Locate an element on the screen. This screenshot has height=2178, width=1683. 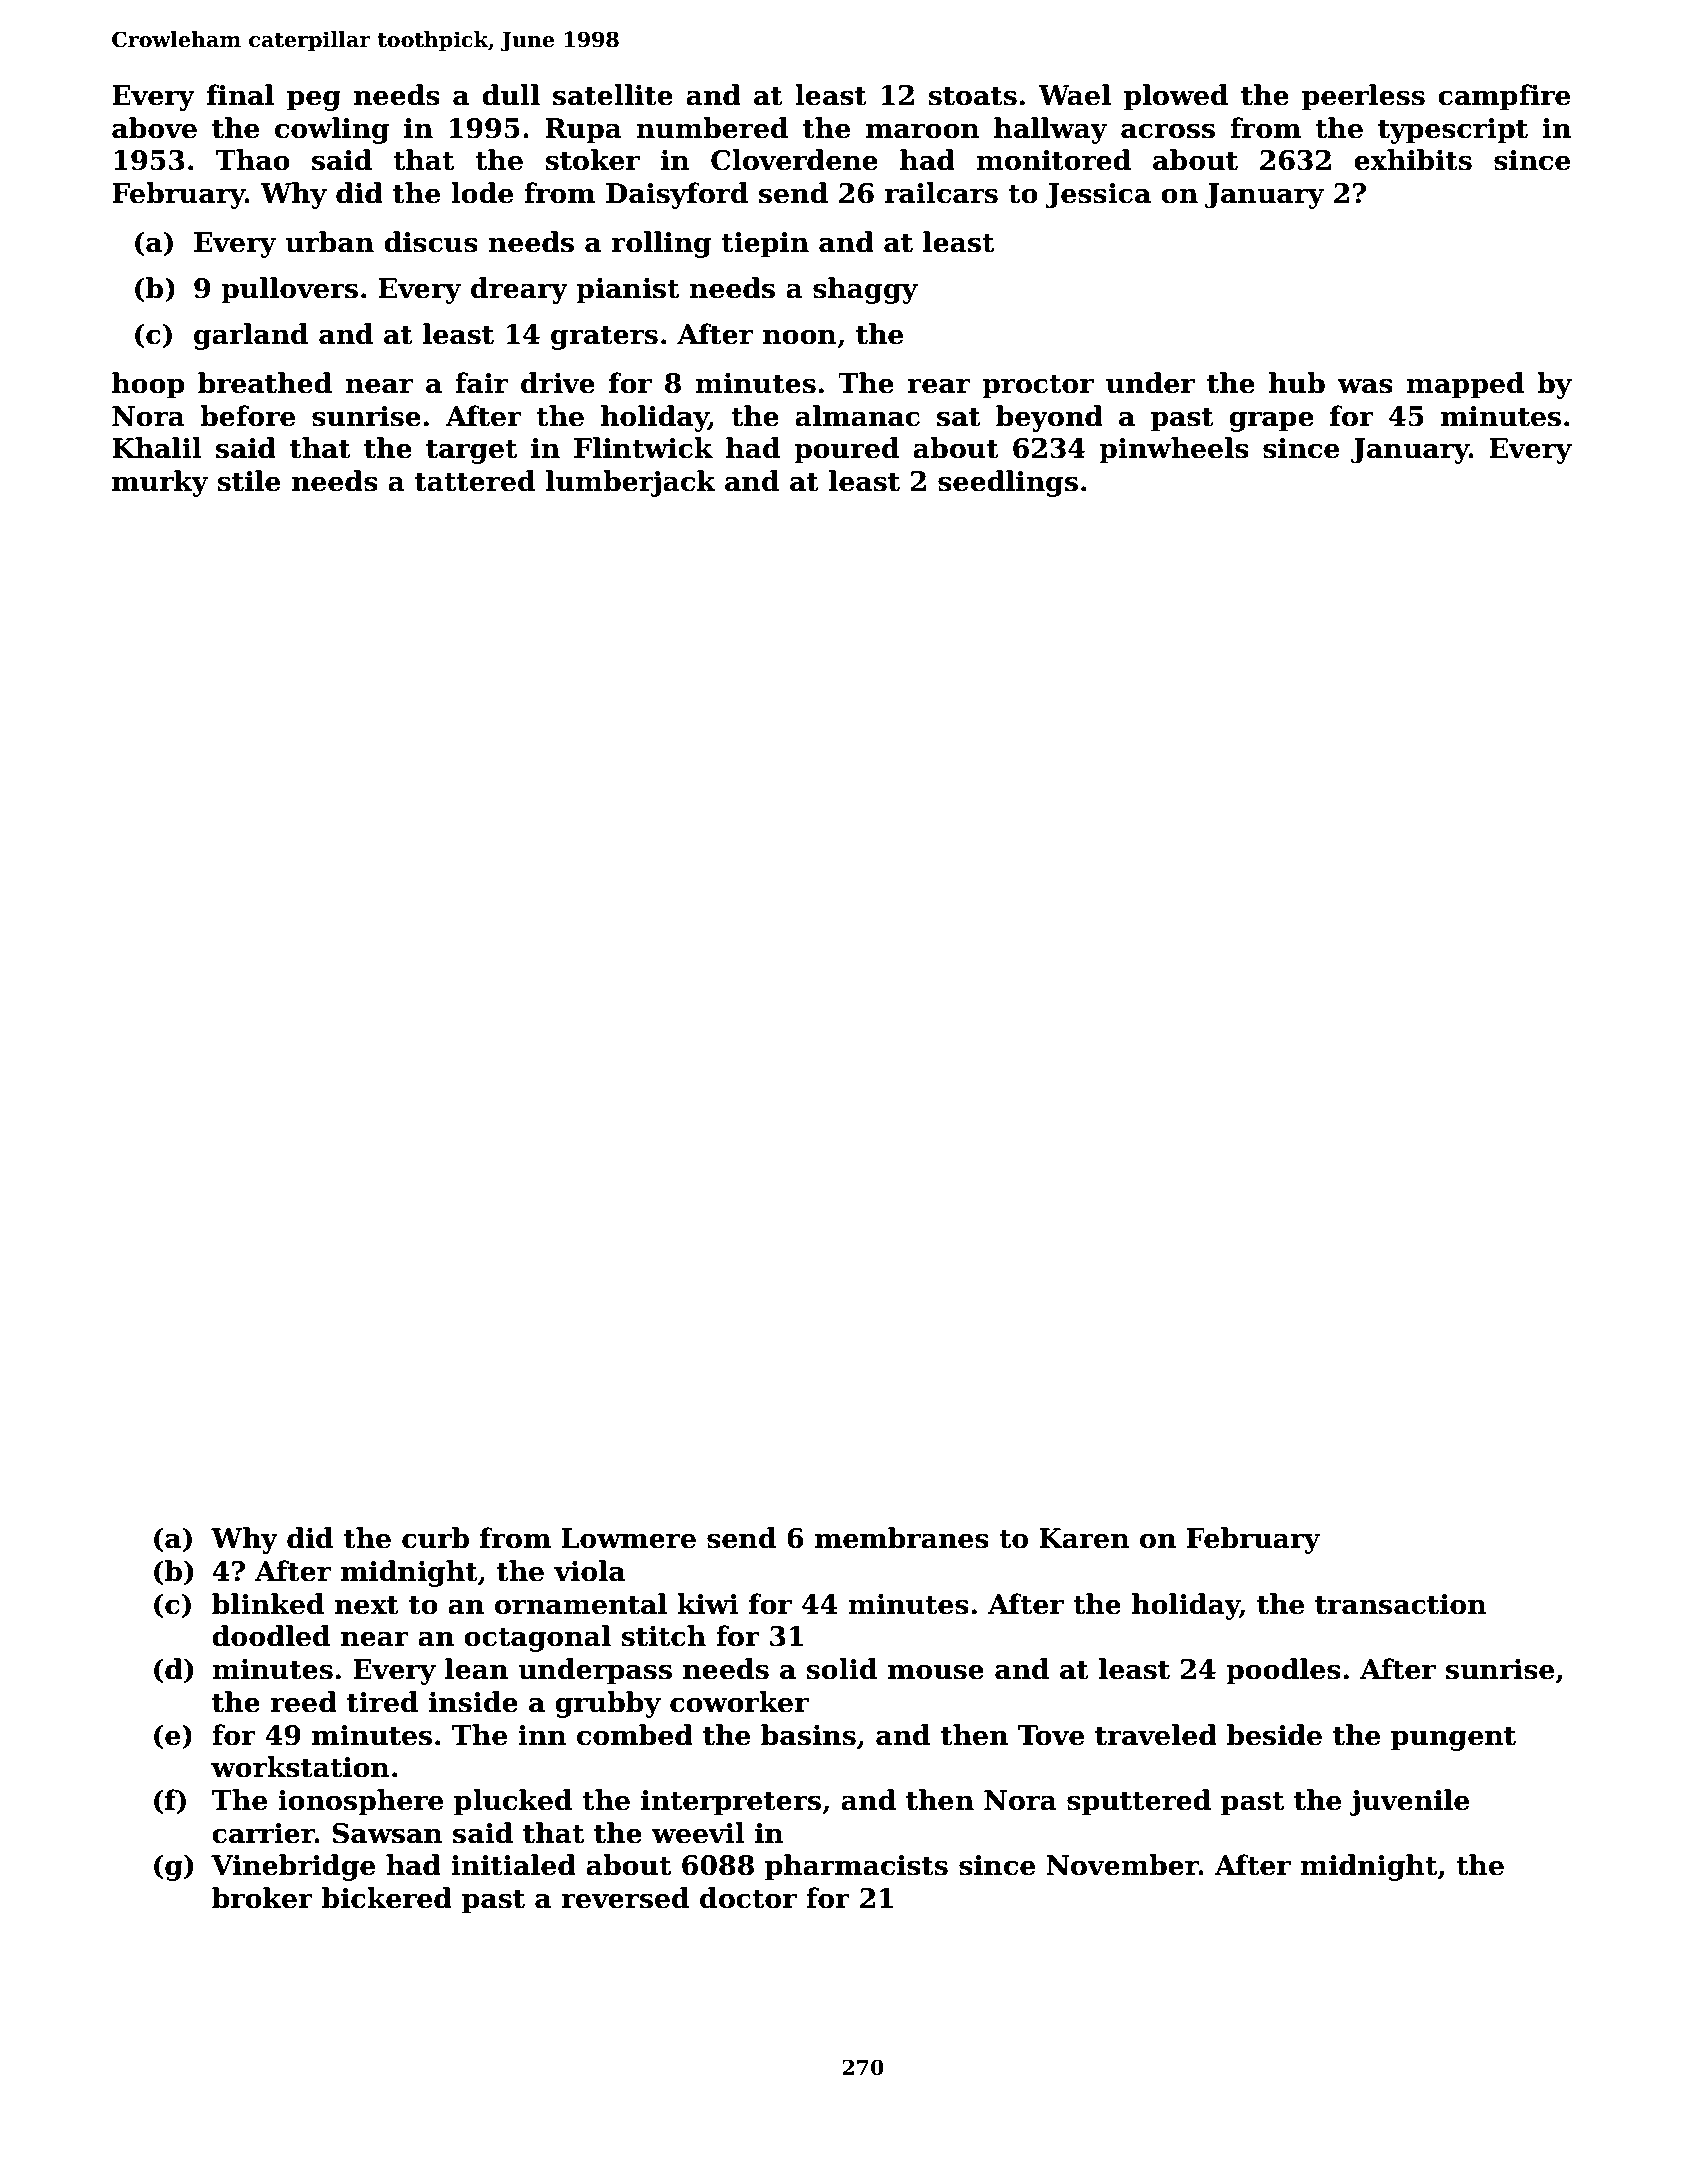
transaction is located at coordinates (1401, 1604).
